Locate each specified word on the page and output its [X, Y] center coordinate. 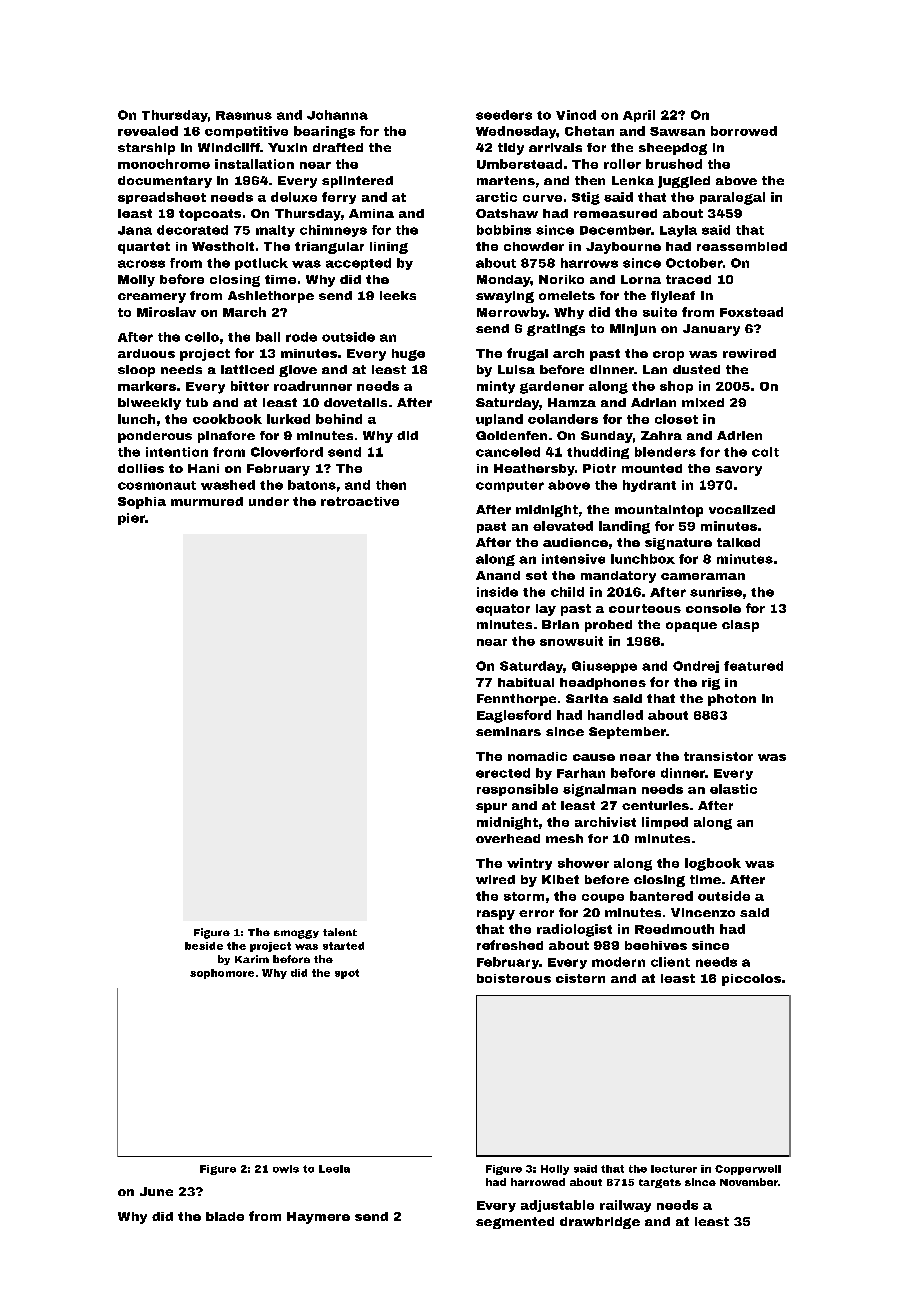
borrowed [744, 131]
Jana [135, 230]
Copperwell [748, 1170]
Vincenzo [703, 912]
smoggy [296, 934]
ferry [339, 198]
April [639, 116]
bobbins [504, 230]
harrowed [538, 1182]
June [156, 1191]
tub [197, 402]
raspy [496, 915]
